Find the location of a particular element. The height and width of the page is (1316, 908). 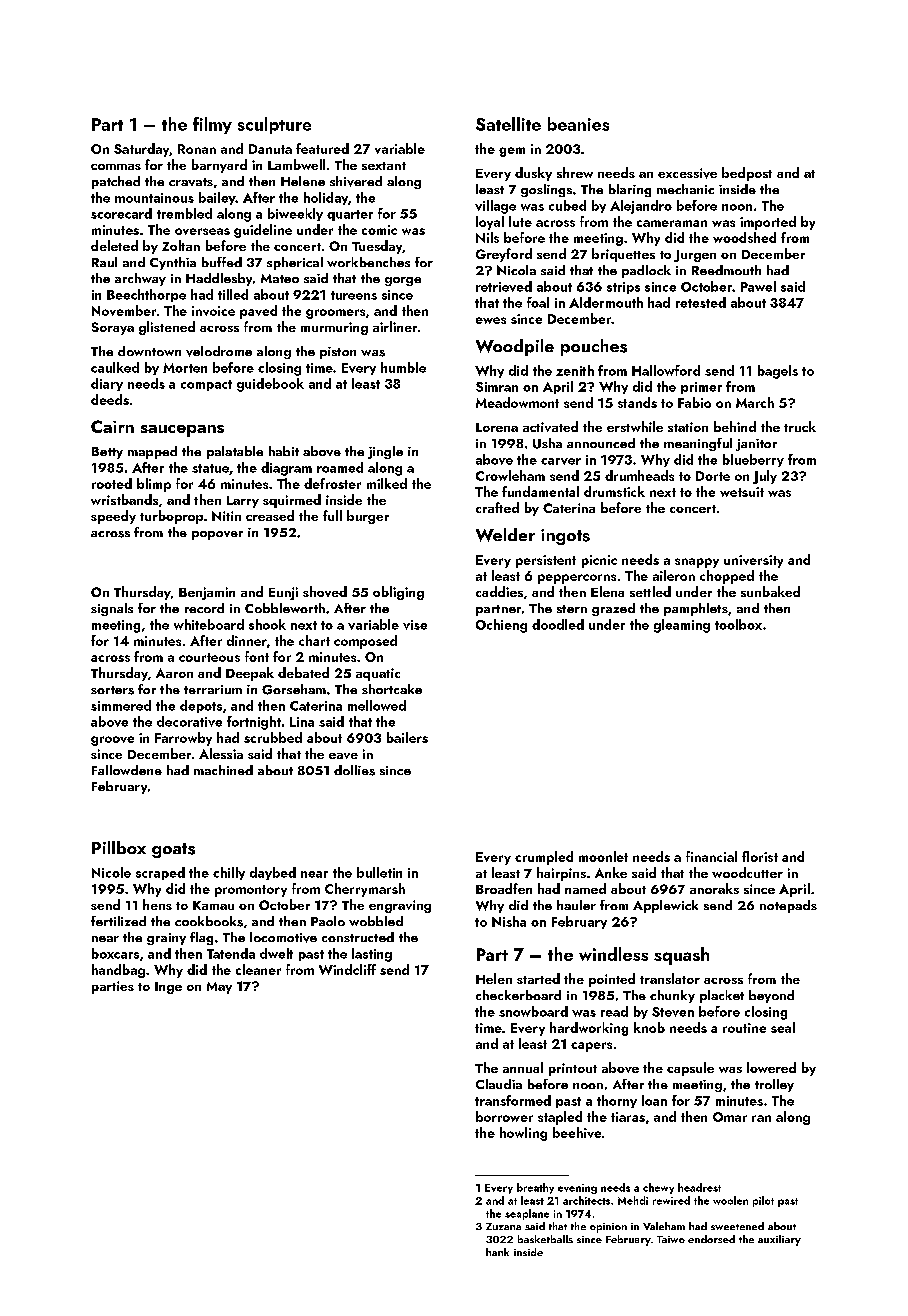

crumpled is located at coordinates (544, 858).
